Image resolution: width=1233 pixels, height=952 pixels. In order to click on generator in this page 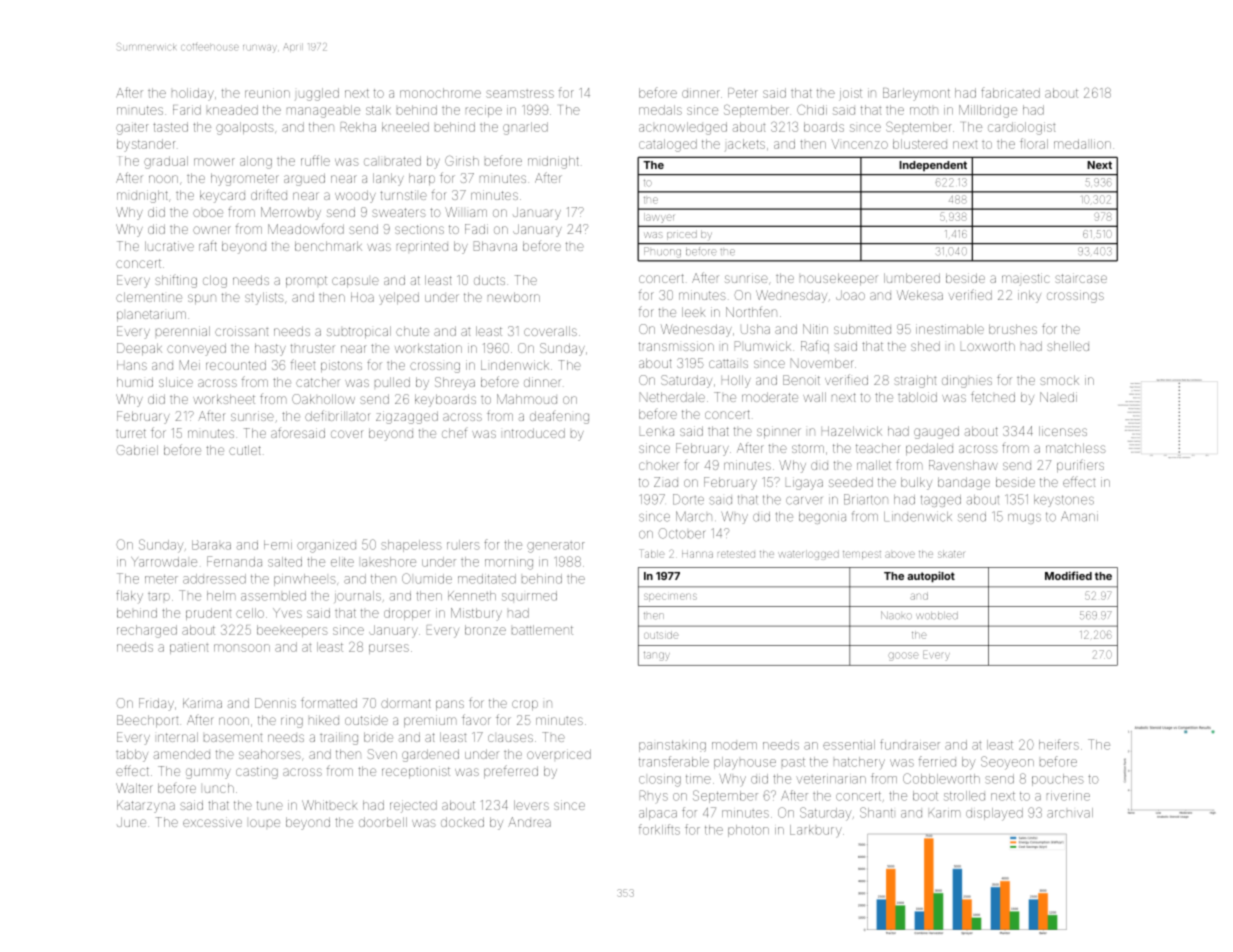, I will do `click(556, 547)`.
